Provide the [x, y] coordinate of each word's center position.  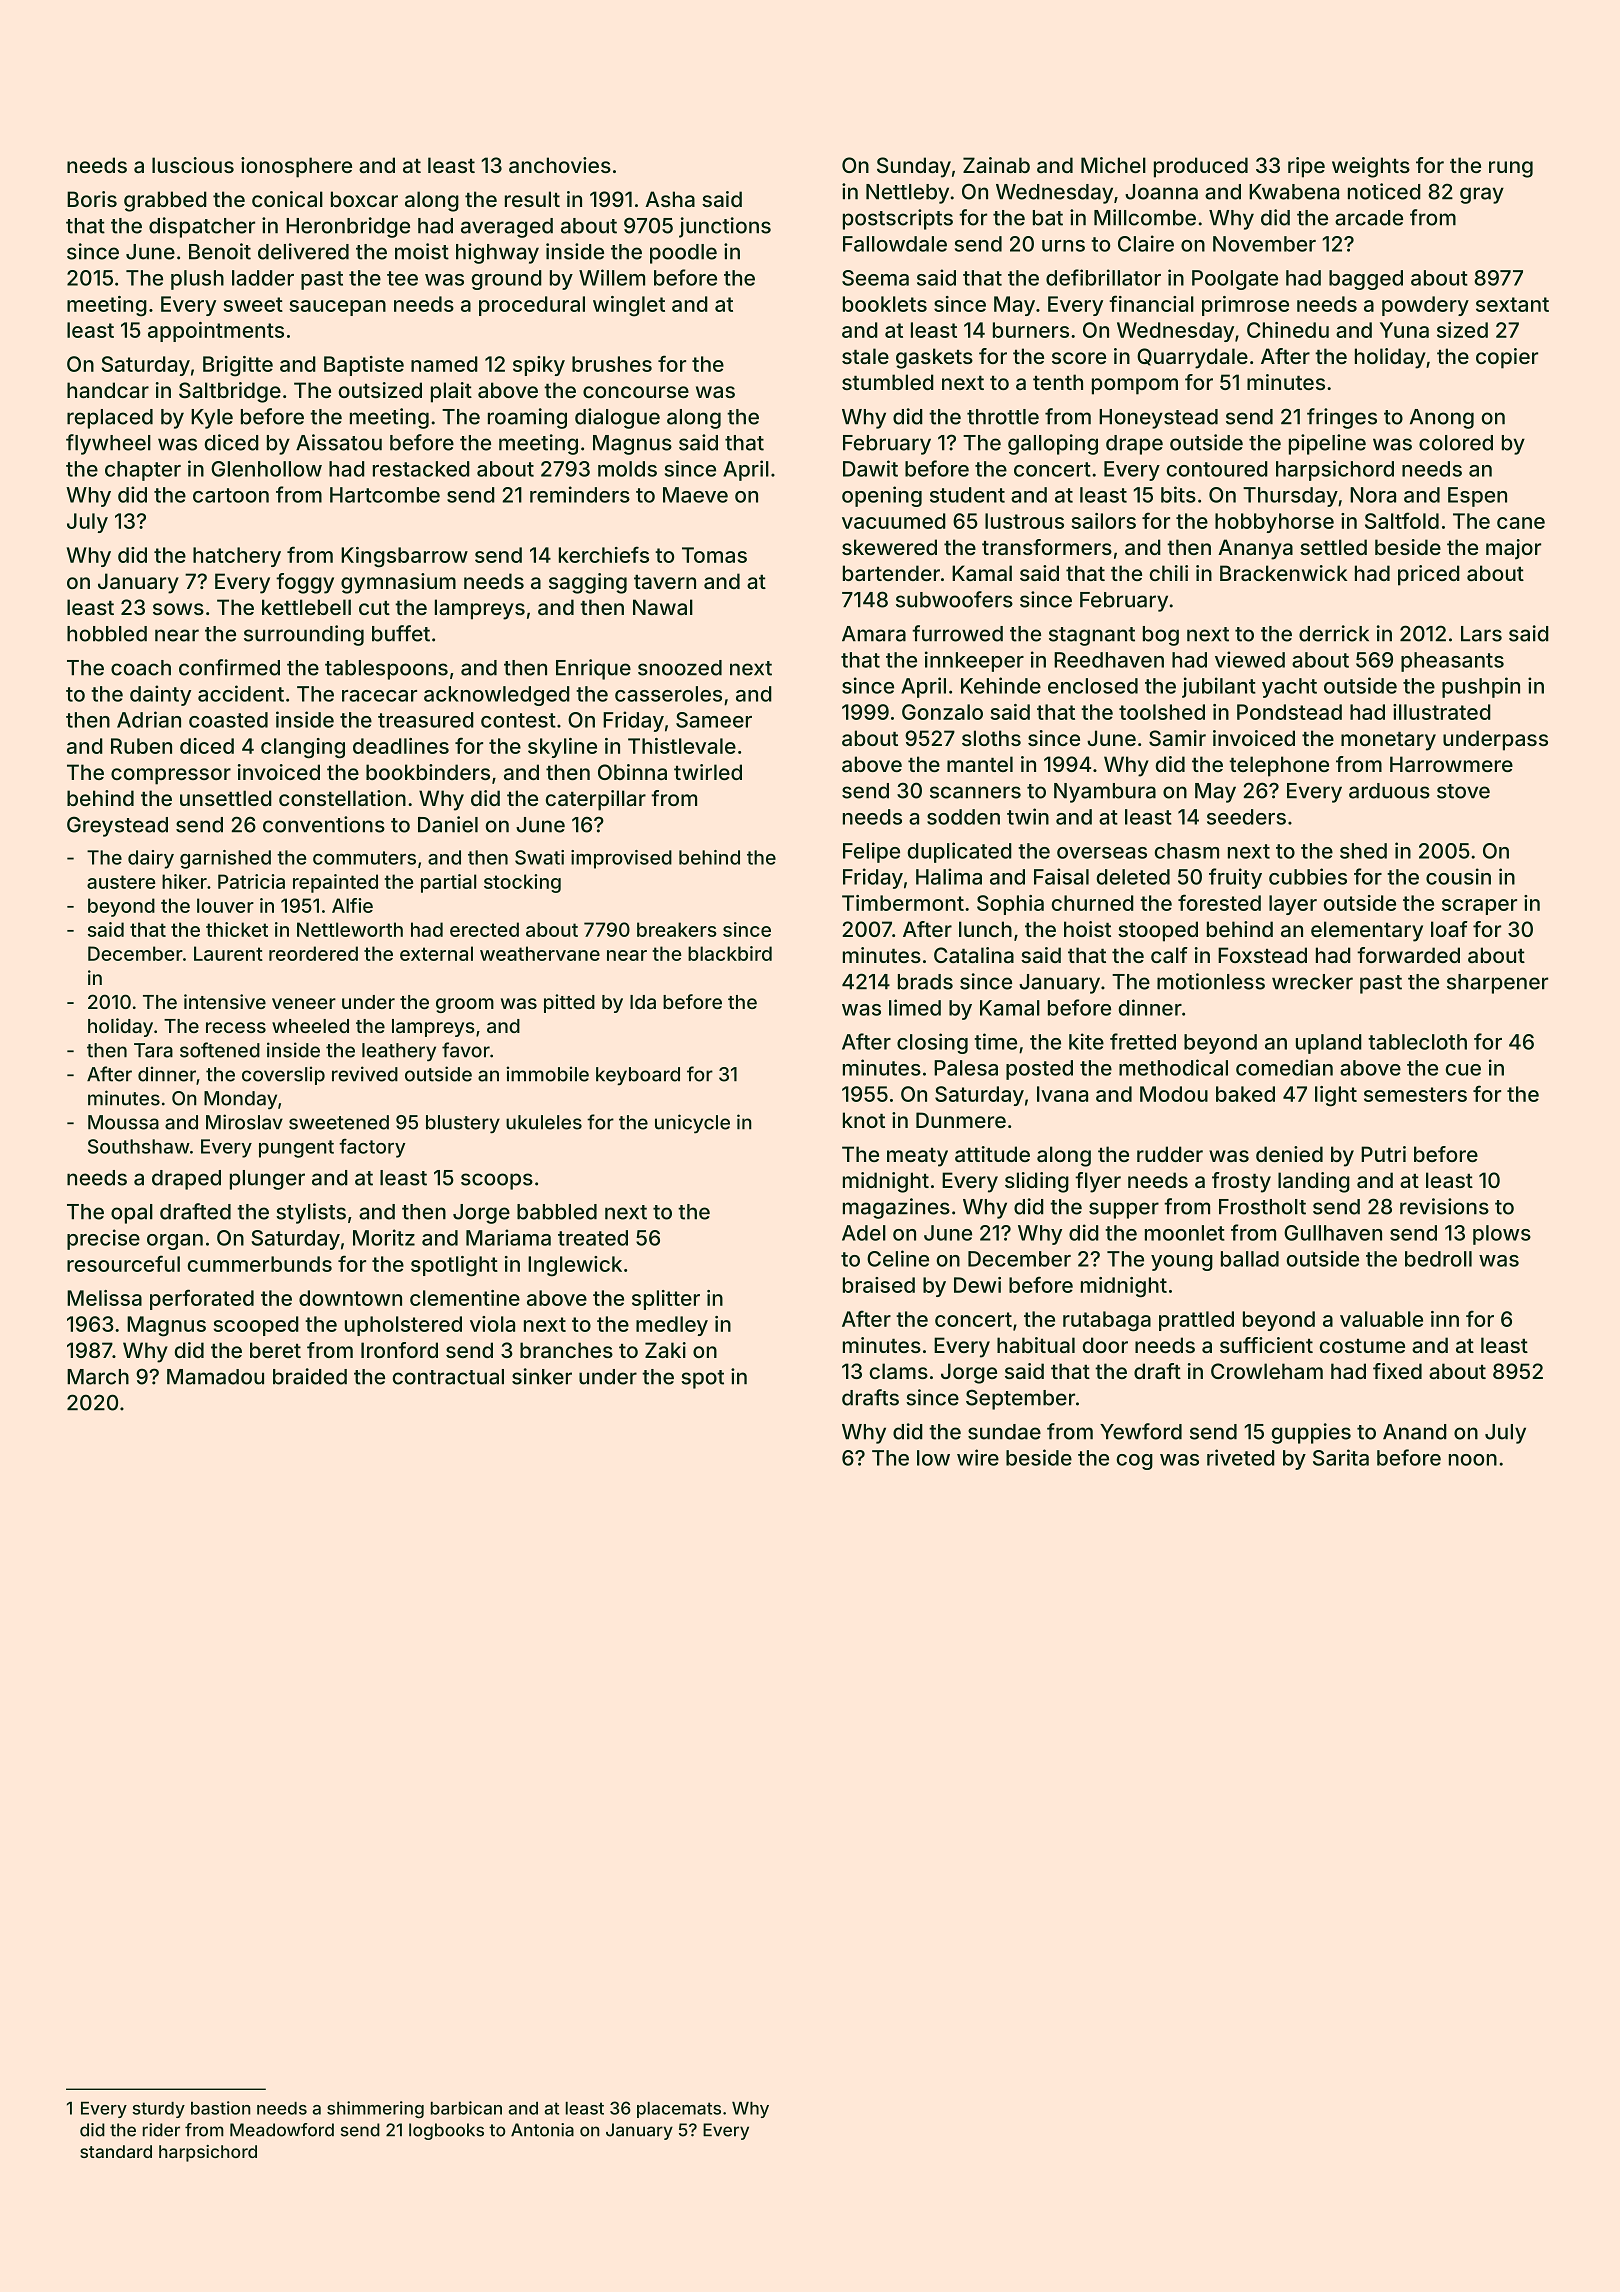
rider [161, 2130]
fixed [1397, 1371]
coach [141, 668]
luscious [193, 165]
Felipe [871, 852]
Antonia [542, 2130]
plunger [267, 1180]
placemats [679, 2110]
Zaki [665, 1350]
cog [1134, 1462]
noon [1473, 1460]
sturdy [158, 2110]
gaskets [934, 358]
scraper [1479, 907]
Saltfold [1402, 520]
